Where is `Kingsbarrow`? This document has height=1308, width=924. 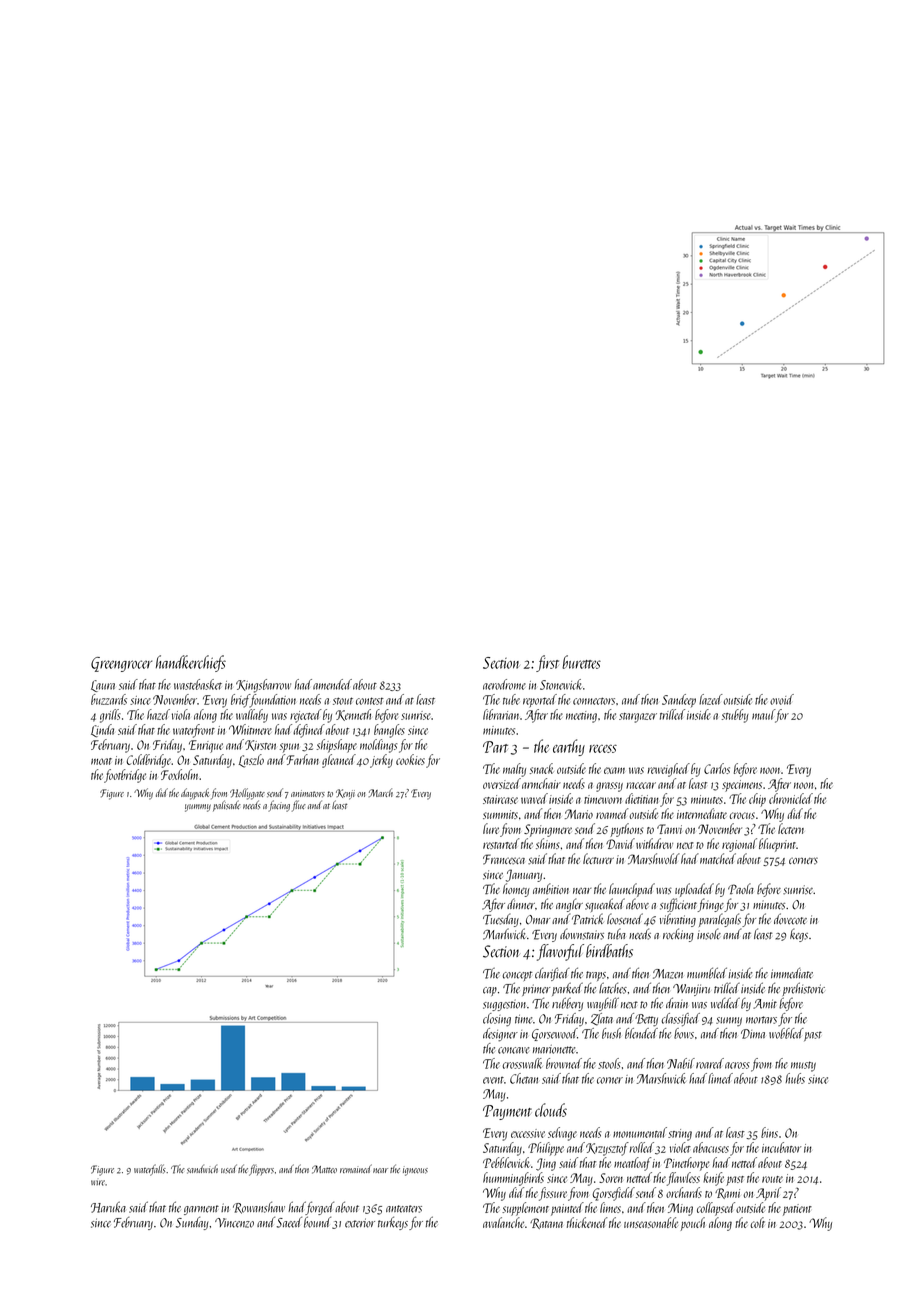 Kingsbarrow is located at coordinates (263, 686).
